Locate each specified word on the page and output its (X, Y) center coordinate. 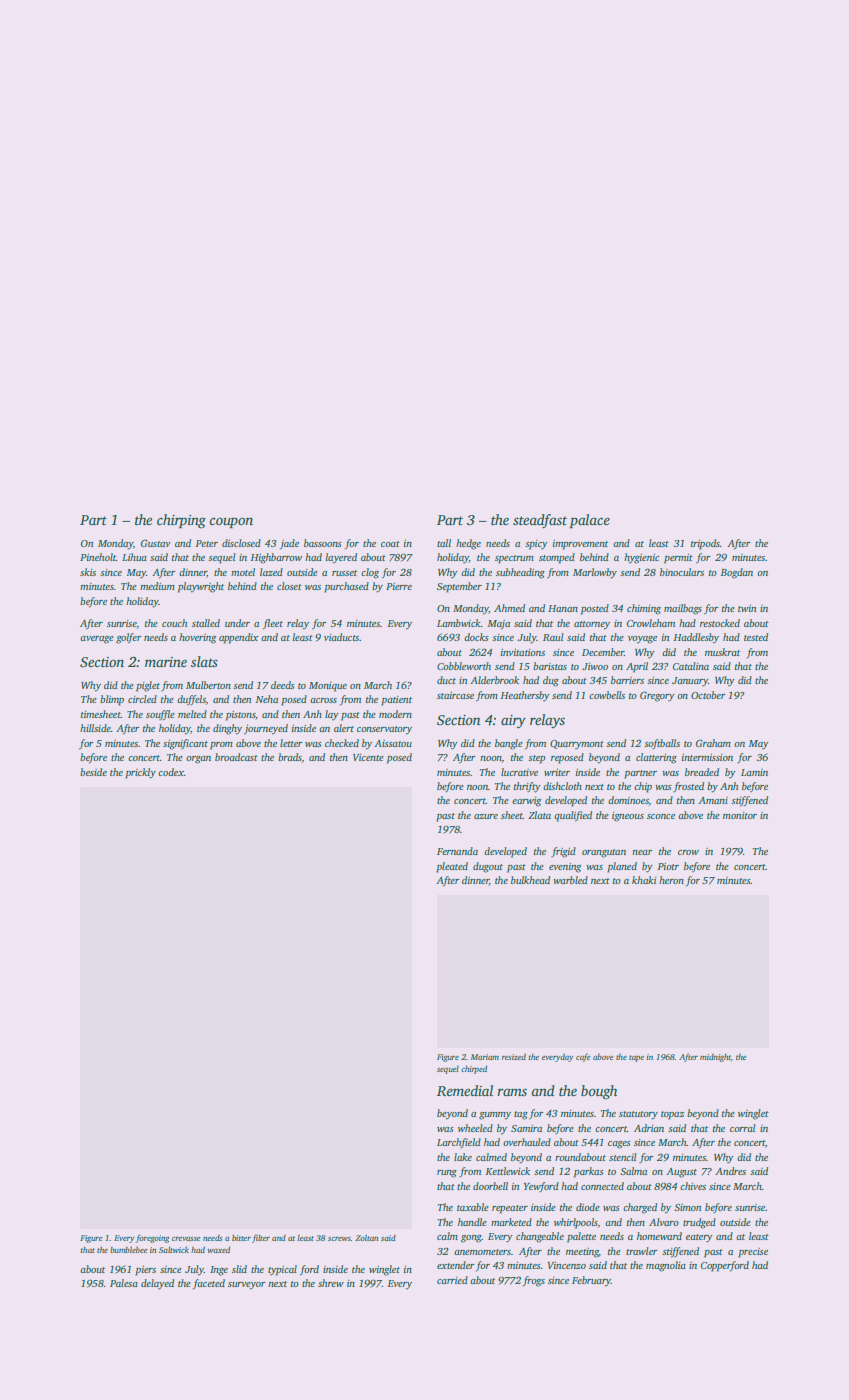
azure (486, 816)
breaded (702, 772)
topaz (672, 1115)
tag (521, 1115)
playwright (201, 587)
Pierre (399, 586)
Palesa (124, 1283)
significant (185, 744)
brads (290, 757)
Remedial (465, 1090)
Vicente (368, 757)
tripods (705, 544)
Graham (713, 743)
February (591, 1281)
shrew (331, 1283)
